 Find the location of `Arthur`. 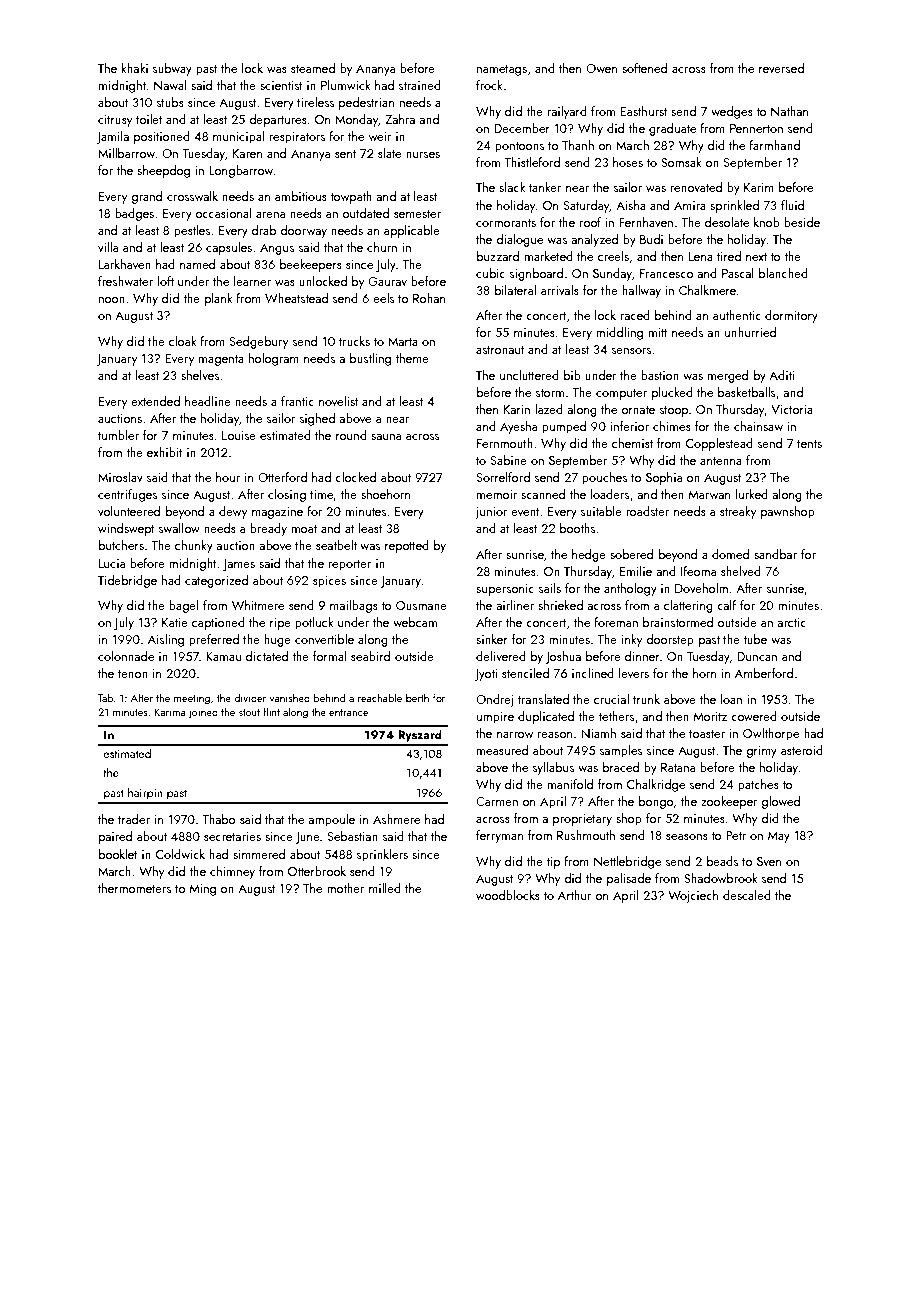

Arthur is located at coordinates (574, 895).
